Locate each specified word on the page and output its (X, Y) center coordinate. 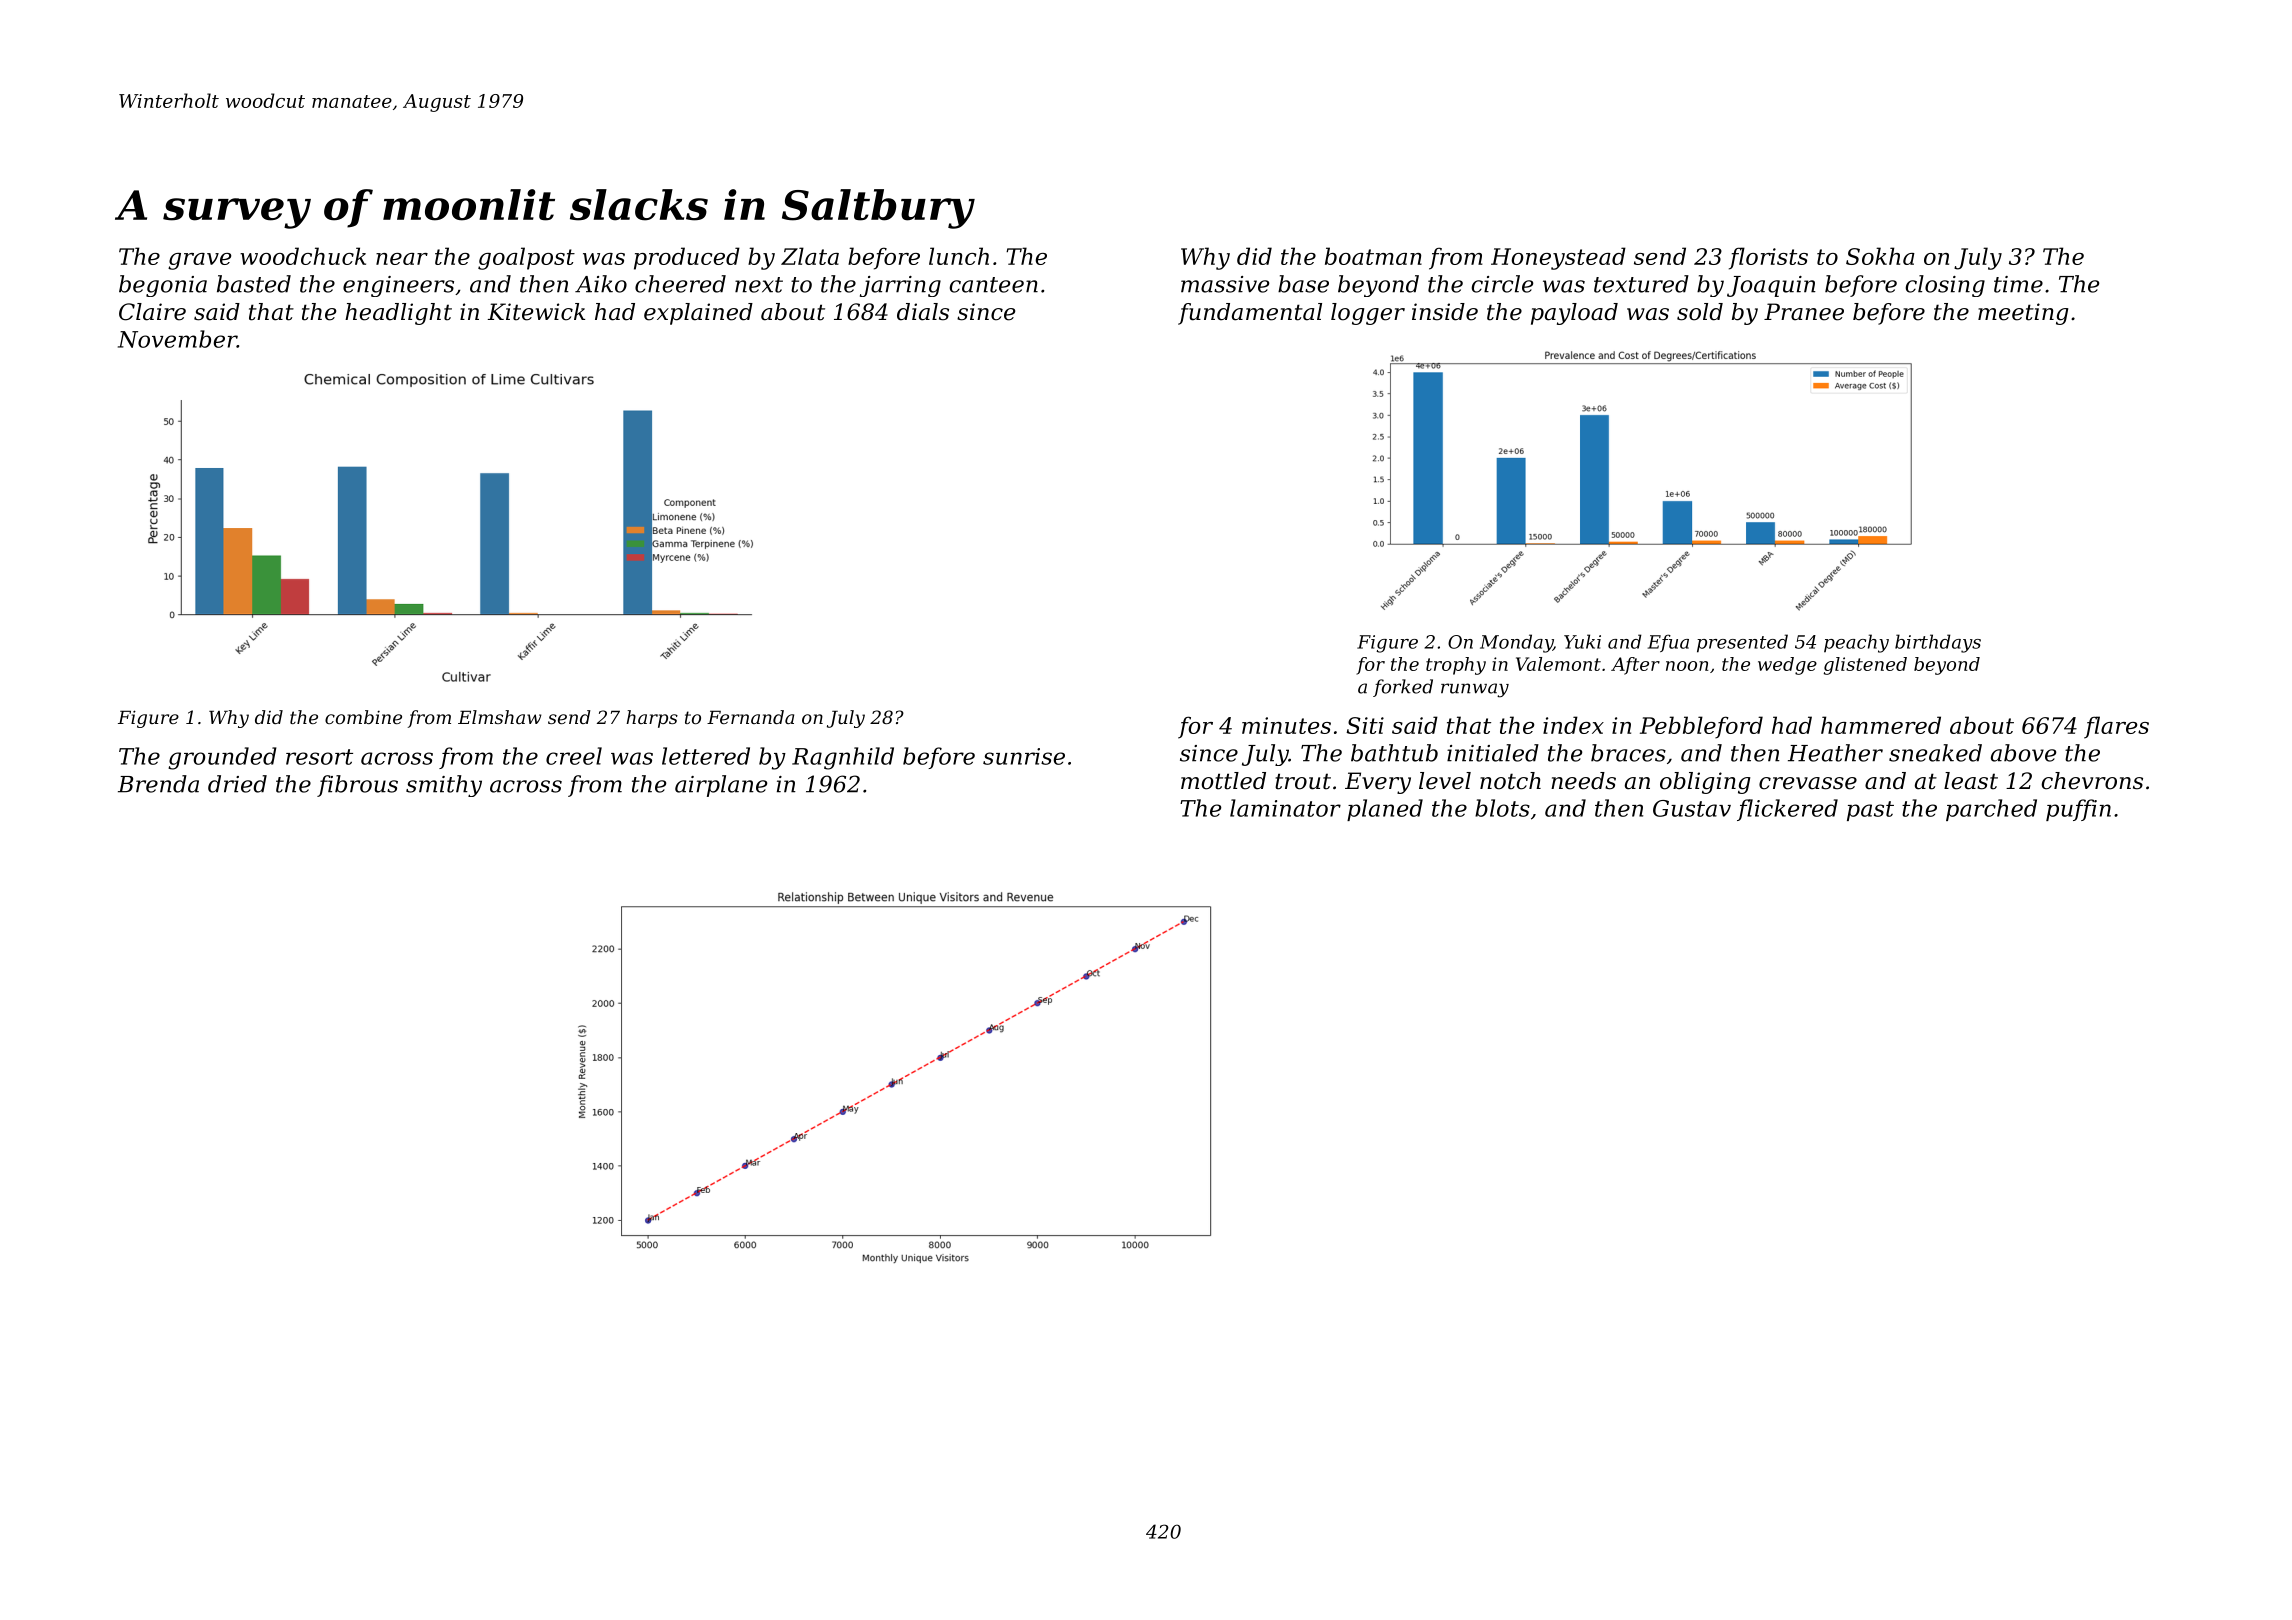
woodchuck (303, 256)
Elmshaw (500, 717)
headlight (398, 314)
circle (1502, 284)
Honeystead (1558, 258)
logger (1368, 314)
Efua (1668, 643)
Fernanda (750, 717)
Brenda (158, 784)
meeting (2023, 314)
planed (1385, 810)
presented (1742, 643)
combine (363, 717)
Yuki (1582, 641)
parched (1991, 810)
